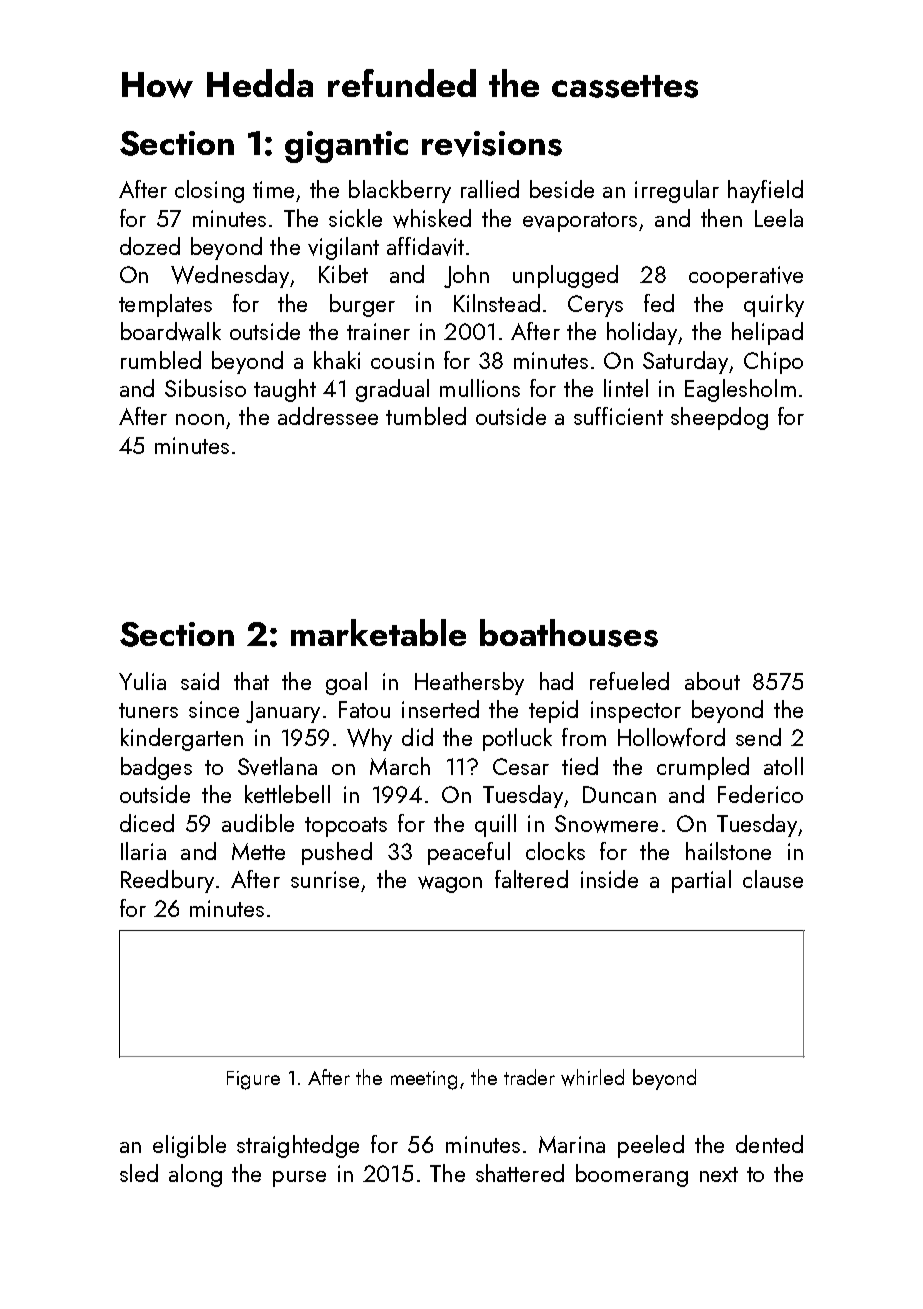  I want to click on wagon, so click(450, 884).
